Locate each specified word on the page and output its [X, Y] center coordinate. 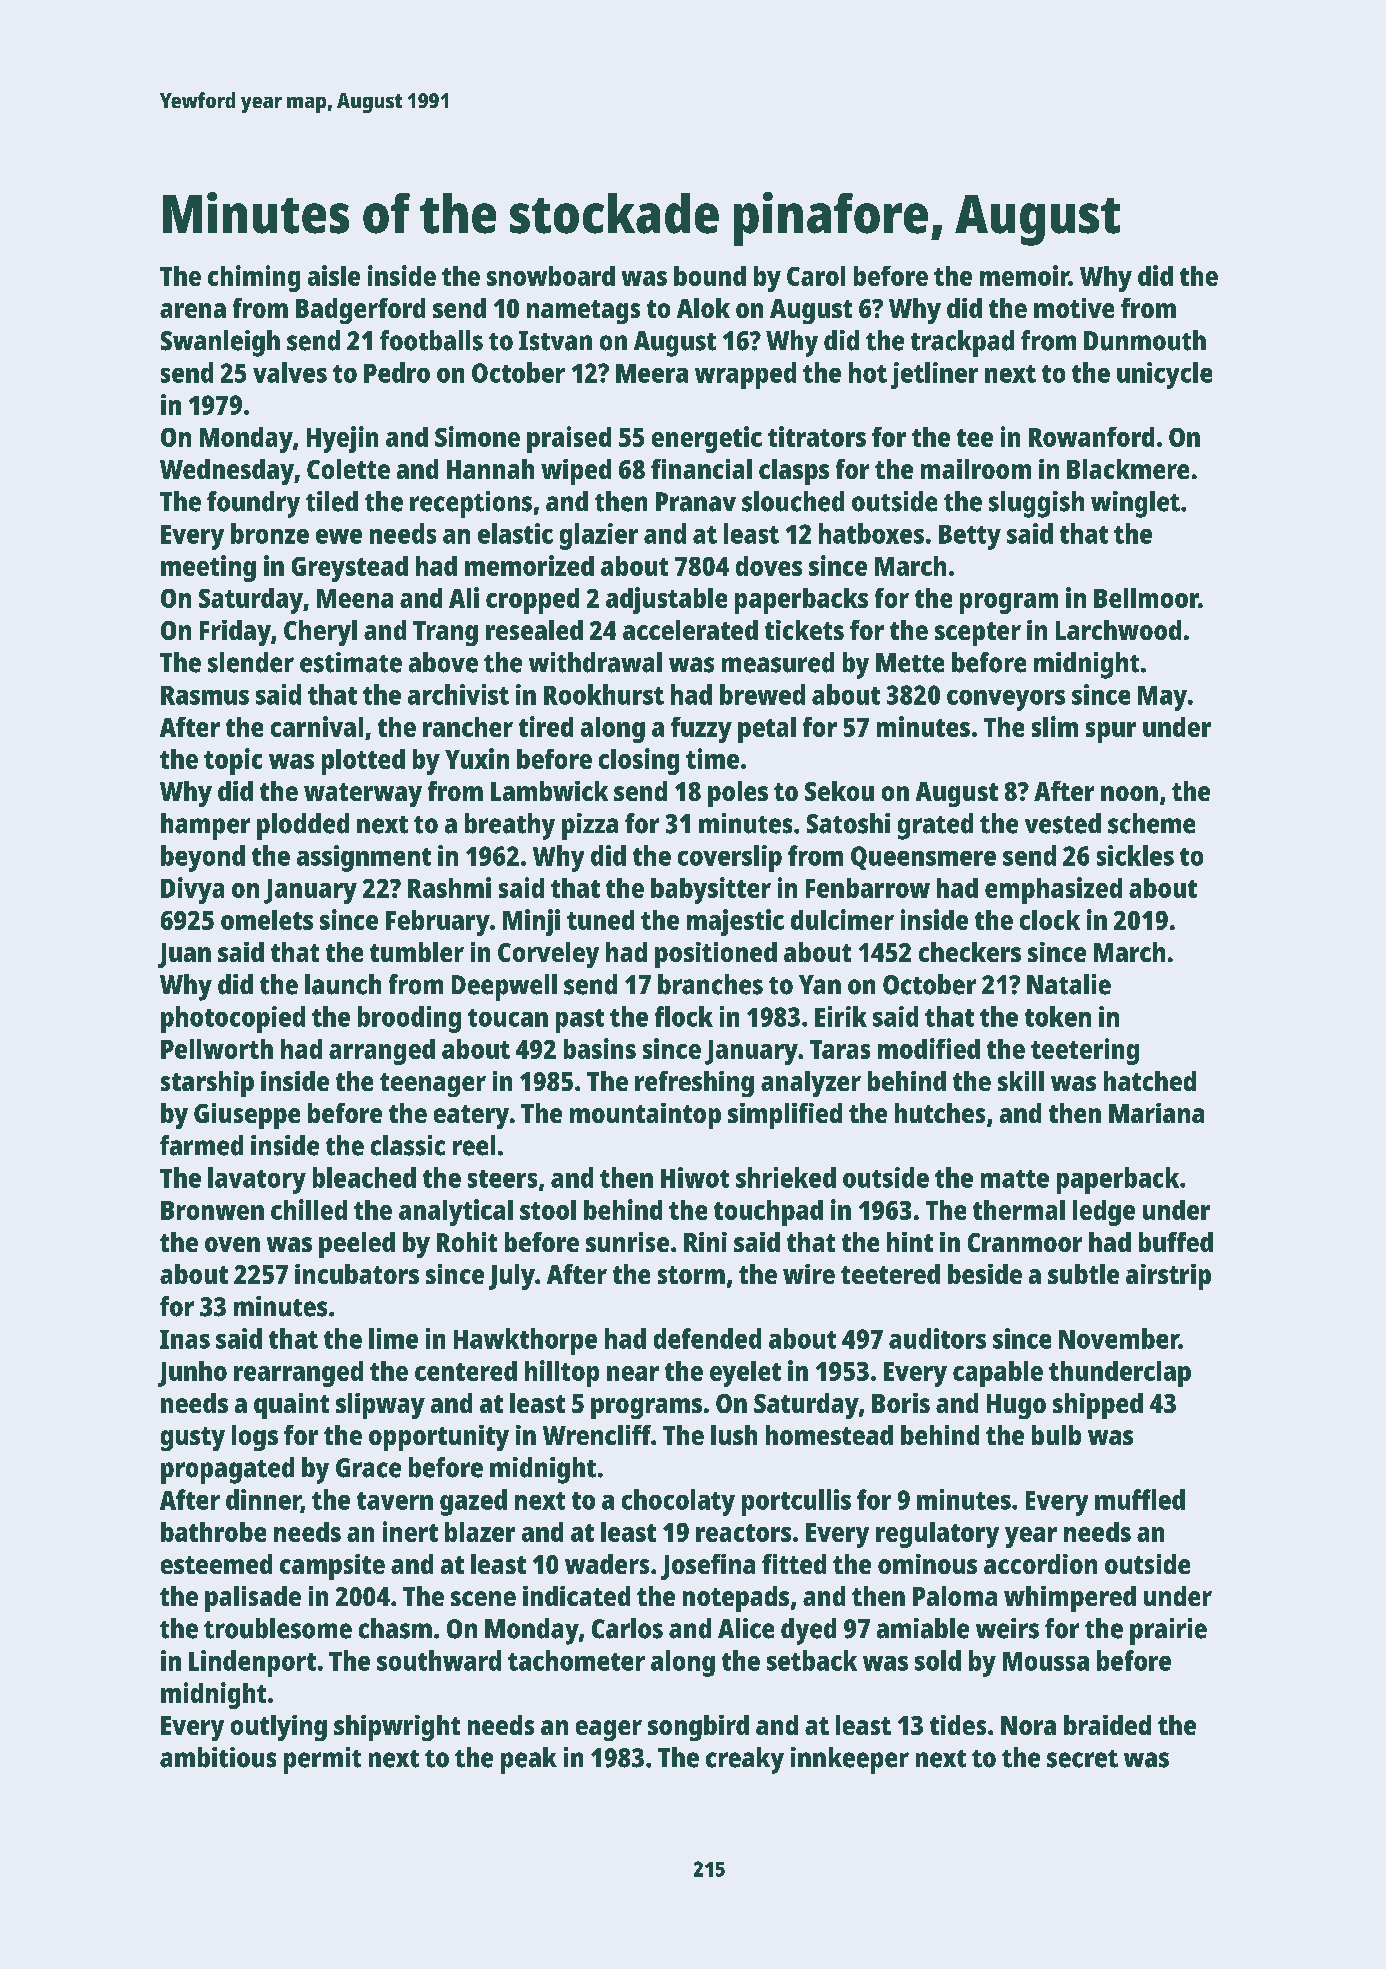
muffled [1140, 1499]
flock [684, 1016]
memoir [1024, 275]
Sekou [839, 791]
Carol [816, 276]
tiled [332, 501]
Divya [192, 890]
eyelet [745, 1374]
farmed [201, 1145]
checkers [970, 952]
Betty [970, 537]
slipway [380, 1406]
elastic [515, 533]
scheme [1151, 823]
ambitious [218, 1757]
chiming [254, 278]
